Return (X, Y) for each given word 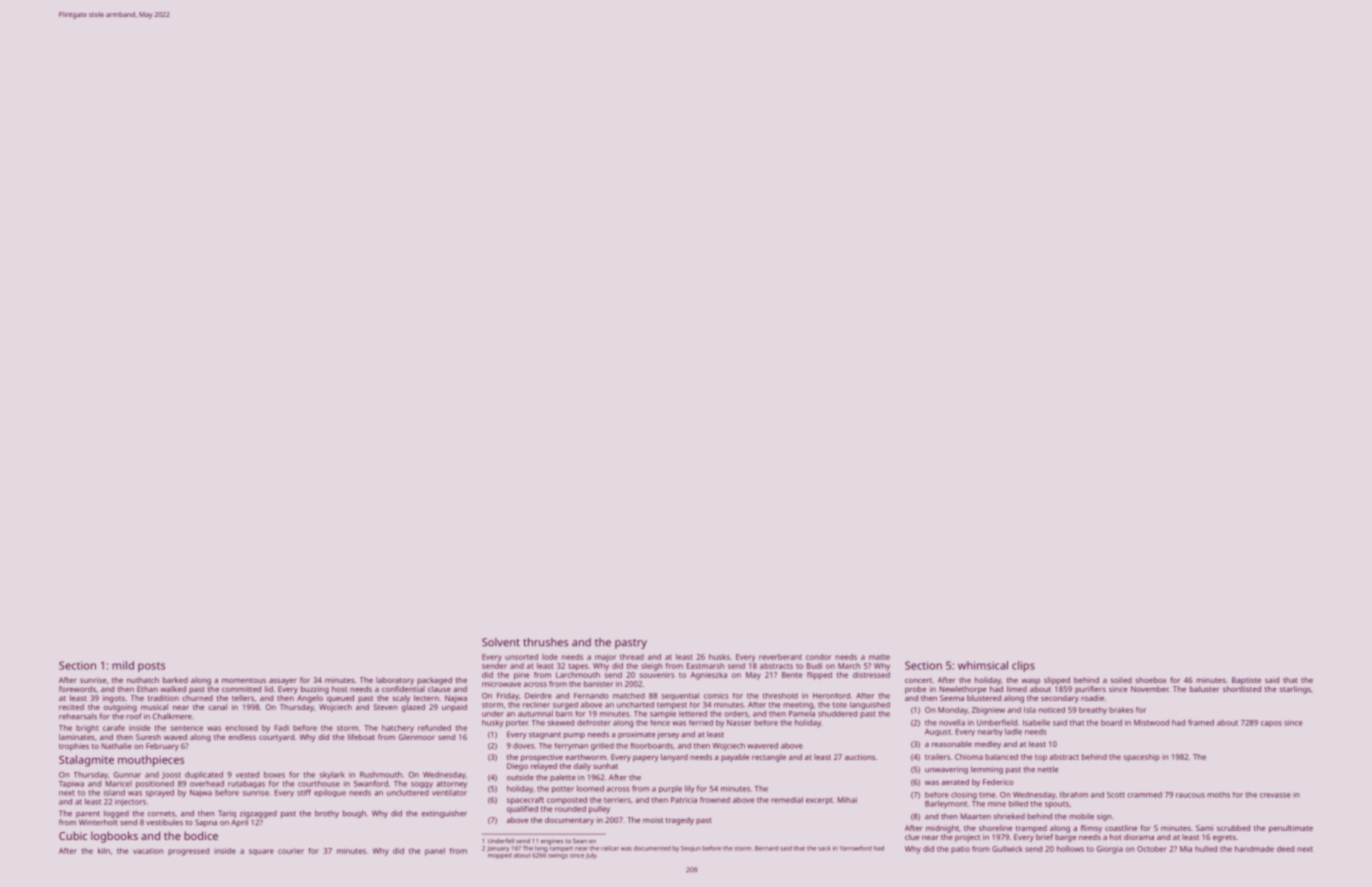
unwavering (946, 770)
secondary (1060, 699)
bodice (201, 835)
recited (71, 707)
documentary (569, 821)
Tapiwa (71, 784)
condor (819, 657)
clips (1023, 666)
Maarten (976, 816)
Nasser (739, 723)
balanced (1001, 757)
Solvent (501, 642)
